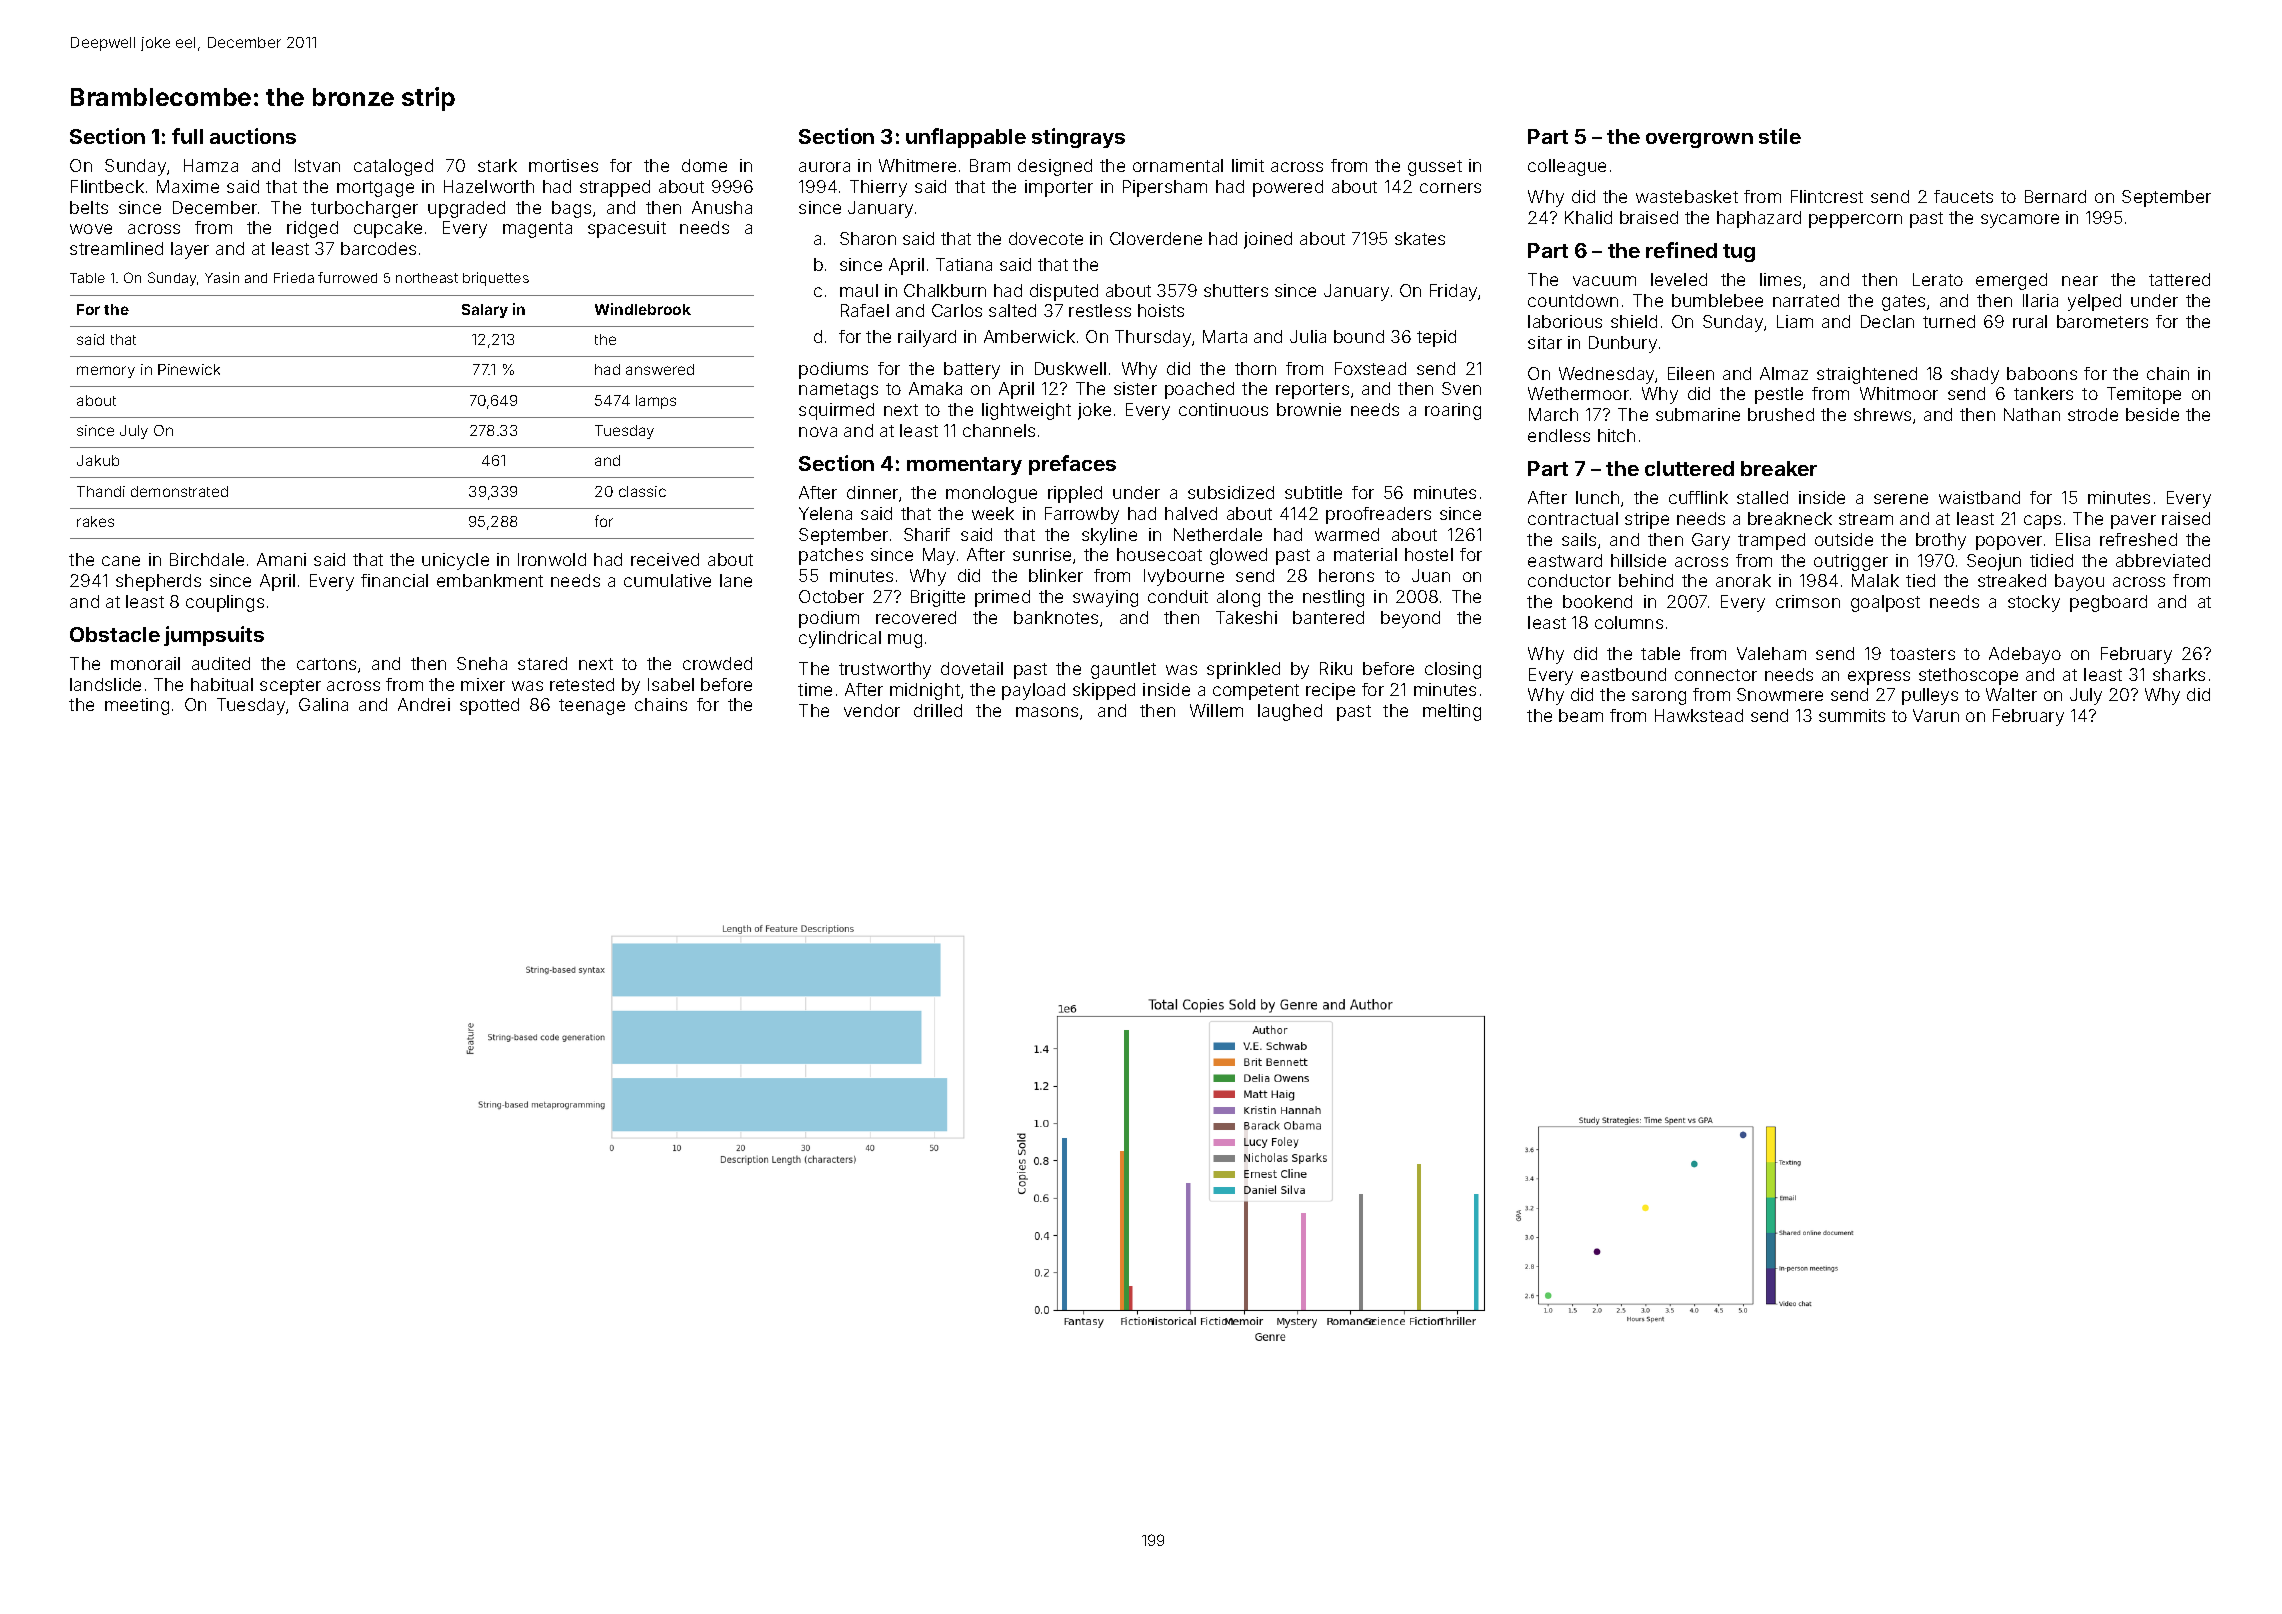 The image size is (2282, 1614). I want to click on dovetail, so click(972, 668).
